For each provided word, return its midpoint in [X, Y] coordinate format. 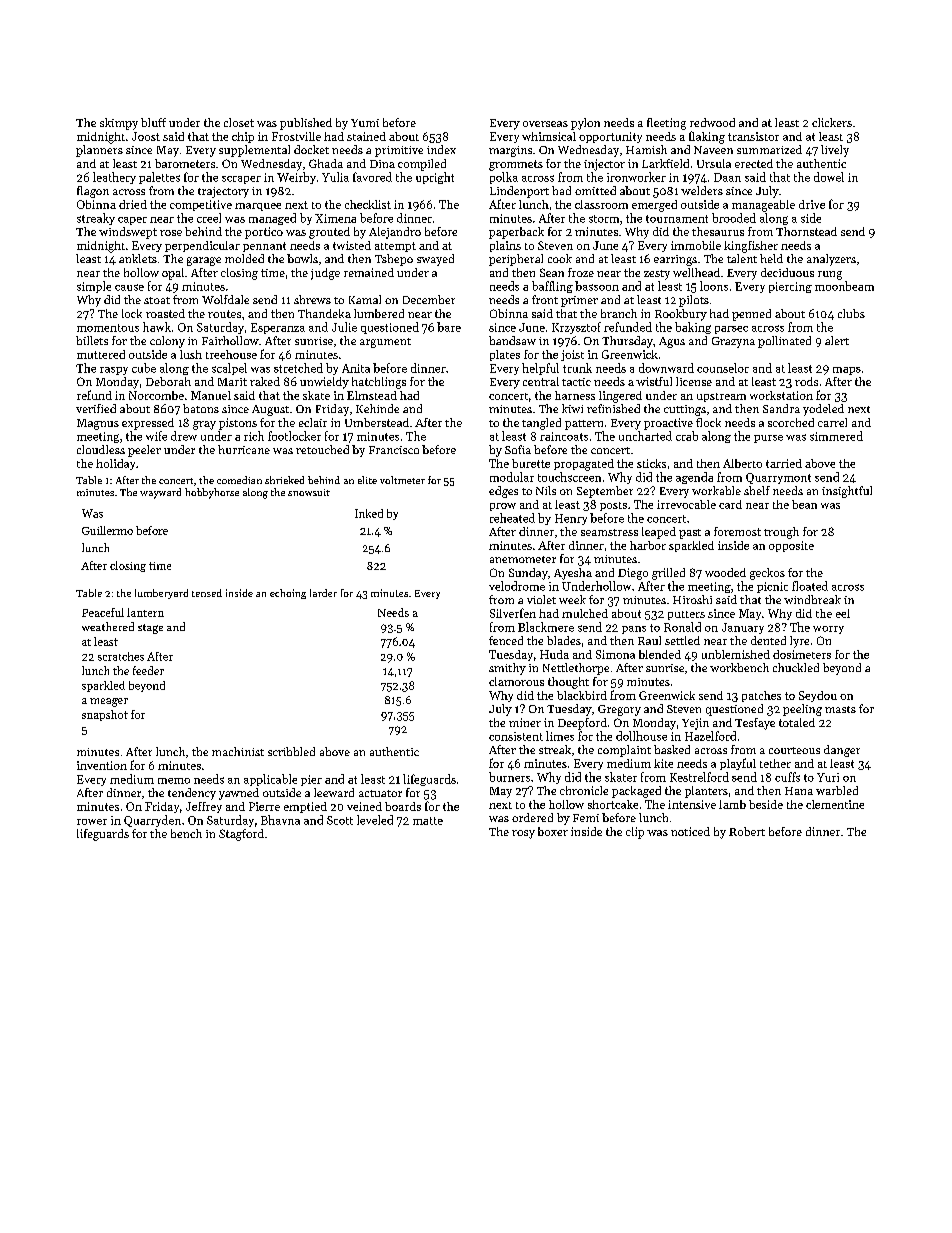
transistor [753, 136]
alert [837, 340]
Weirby [296, 178]
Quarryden [152, 821]
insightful [847, 492]
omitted [595, 190]
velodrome [517, 586]
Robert [747, 831]
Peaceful [103, 612]
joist [572, 355]
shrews [312, 299]
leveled [375, 820]
